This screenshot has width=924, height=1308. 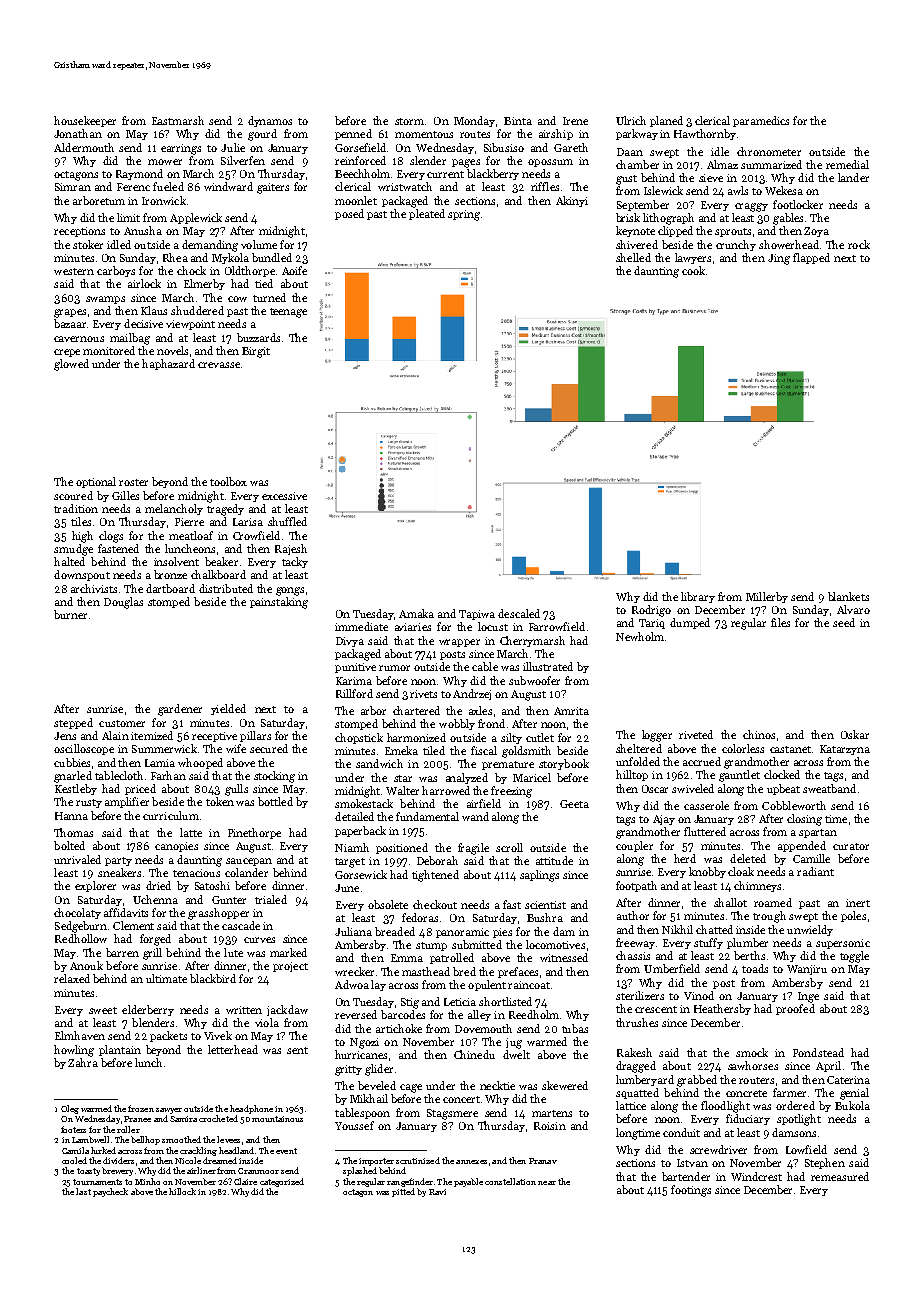 What do you see at coordinates (251, 1109) in the screenshot?
I see `headphone` at bounding box center [251, 1109].
